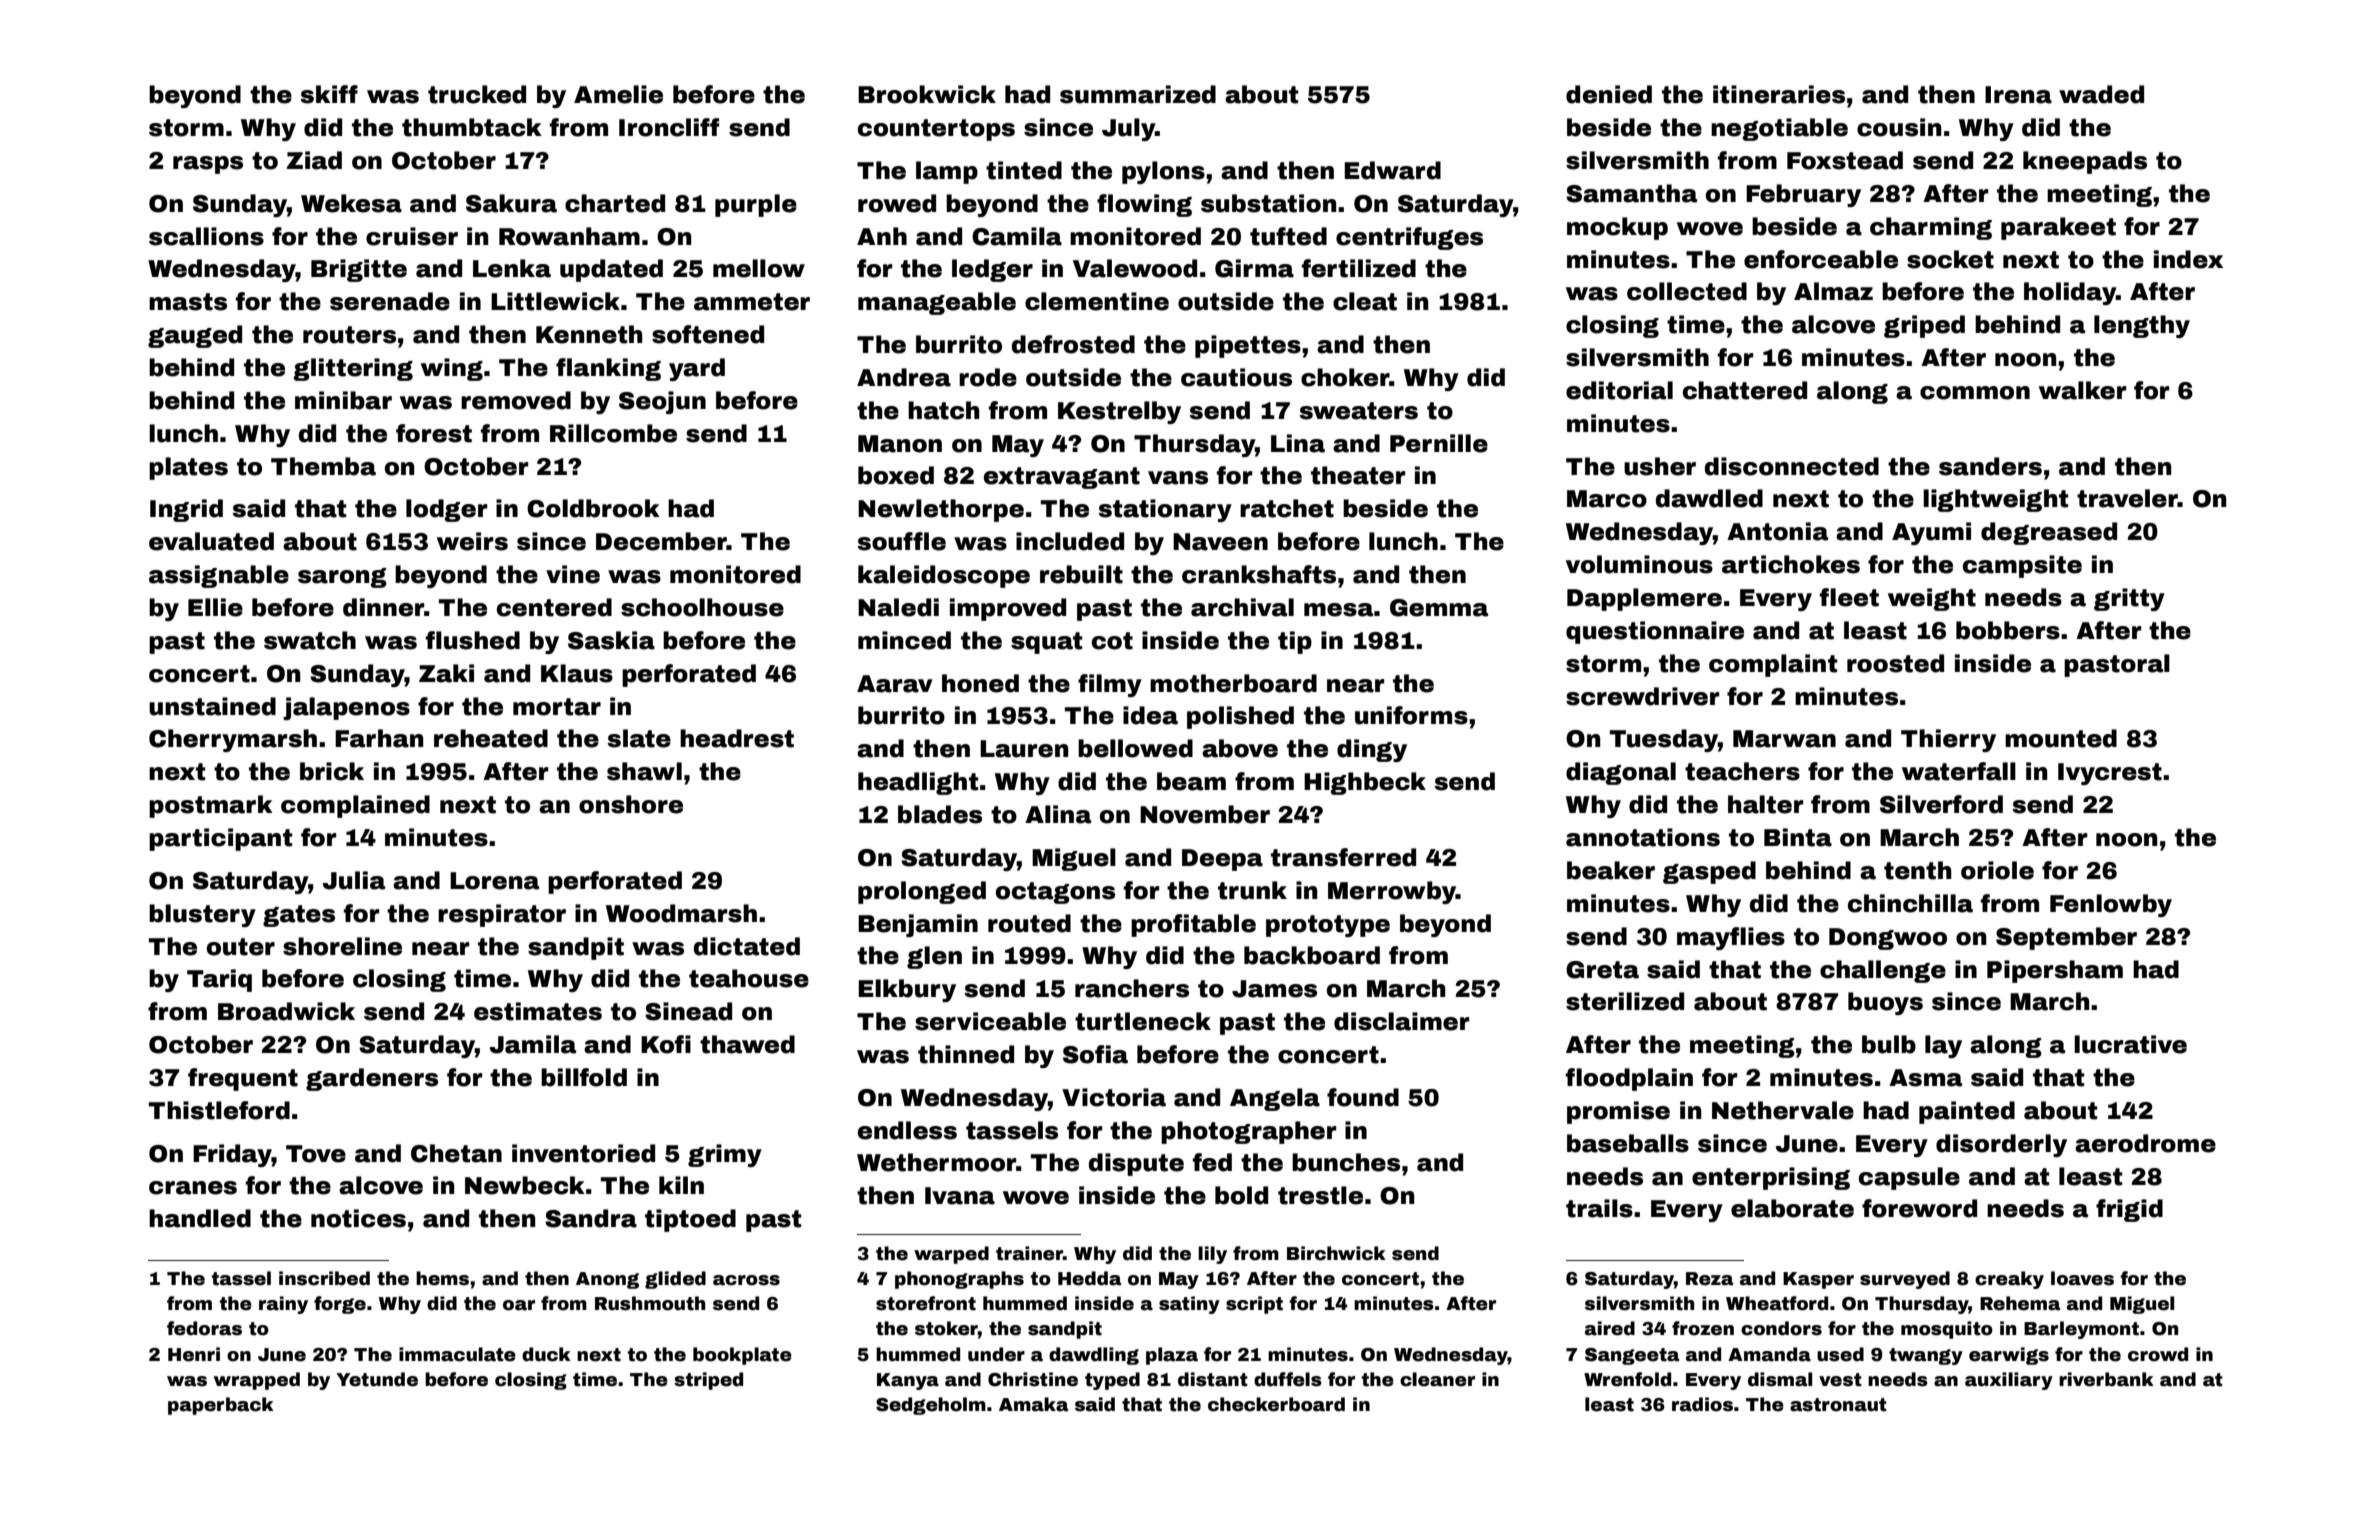  What do you see at coordinates (1655, 632) in the page?
I see `questionnaire` at bounding box center [1655, 632].
